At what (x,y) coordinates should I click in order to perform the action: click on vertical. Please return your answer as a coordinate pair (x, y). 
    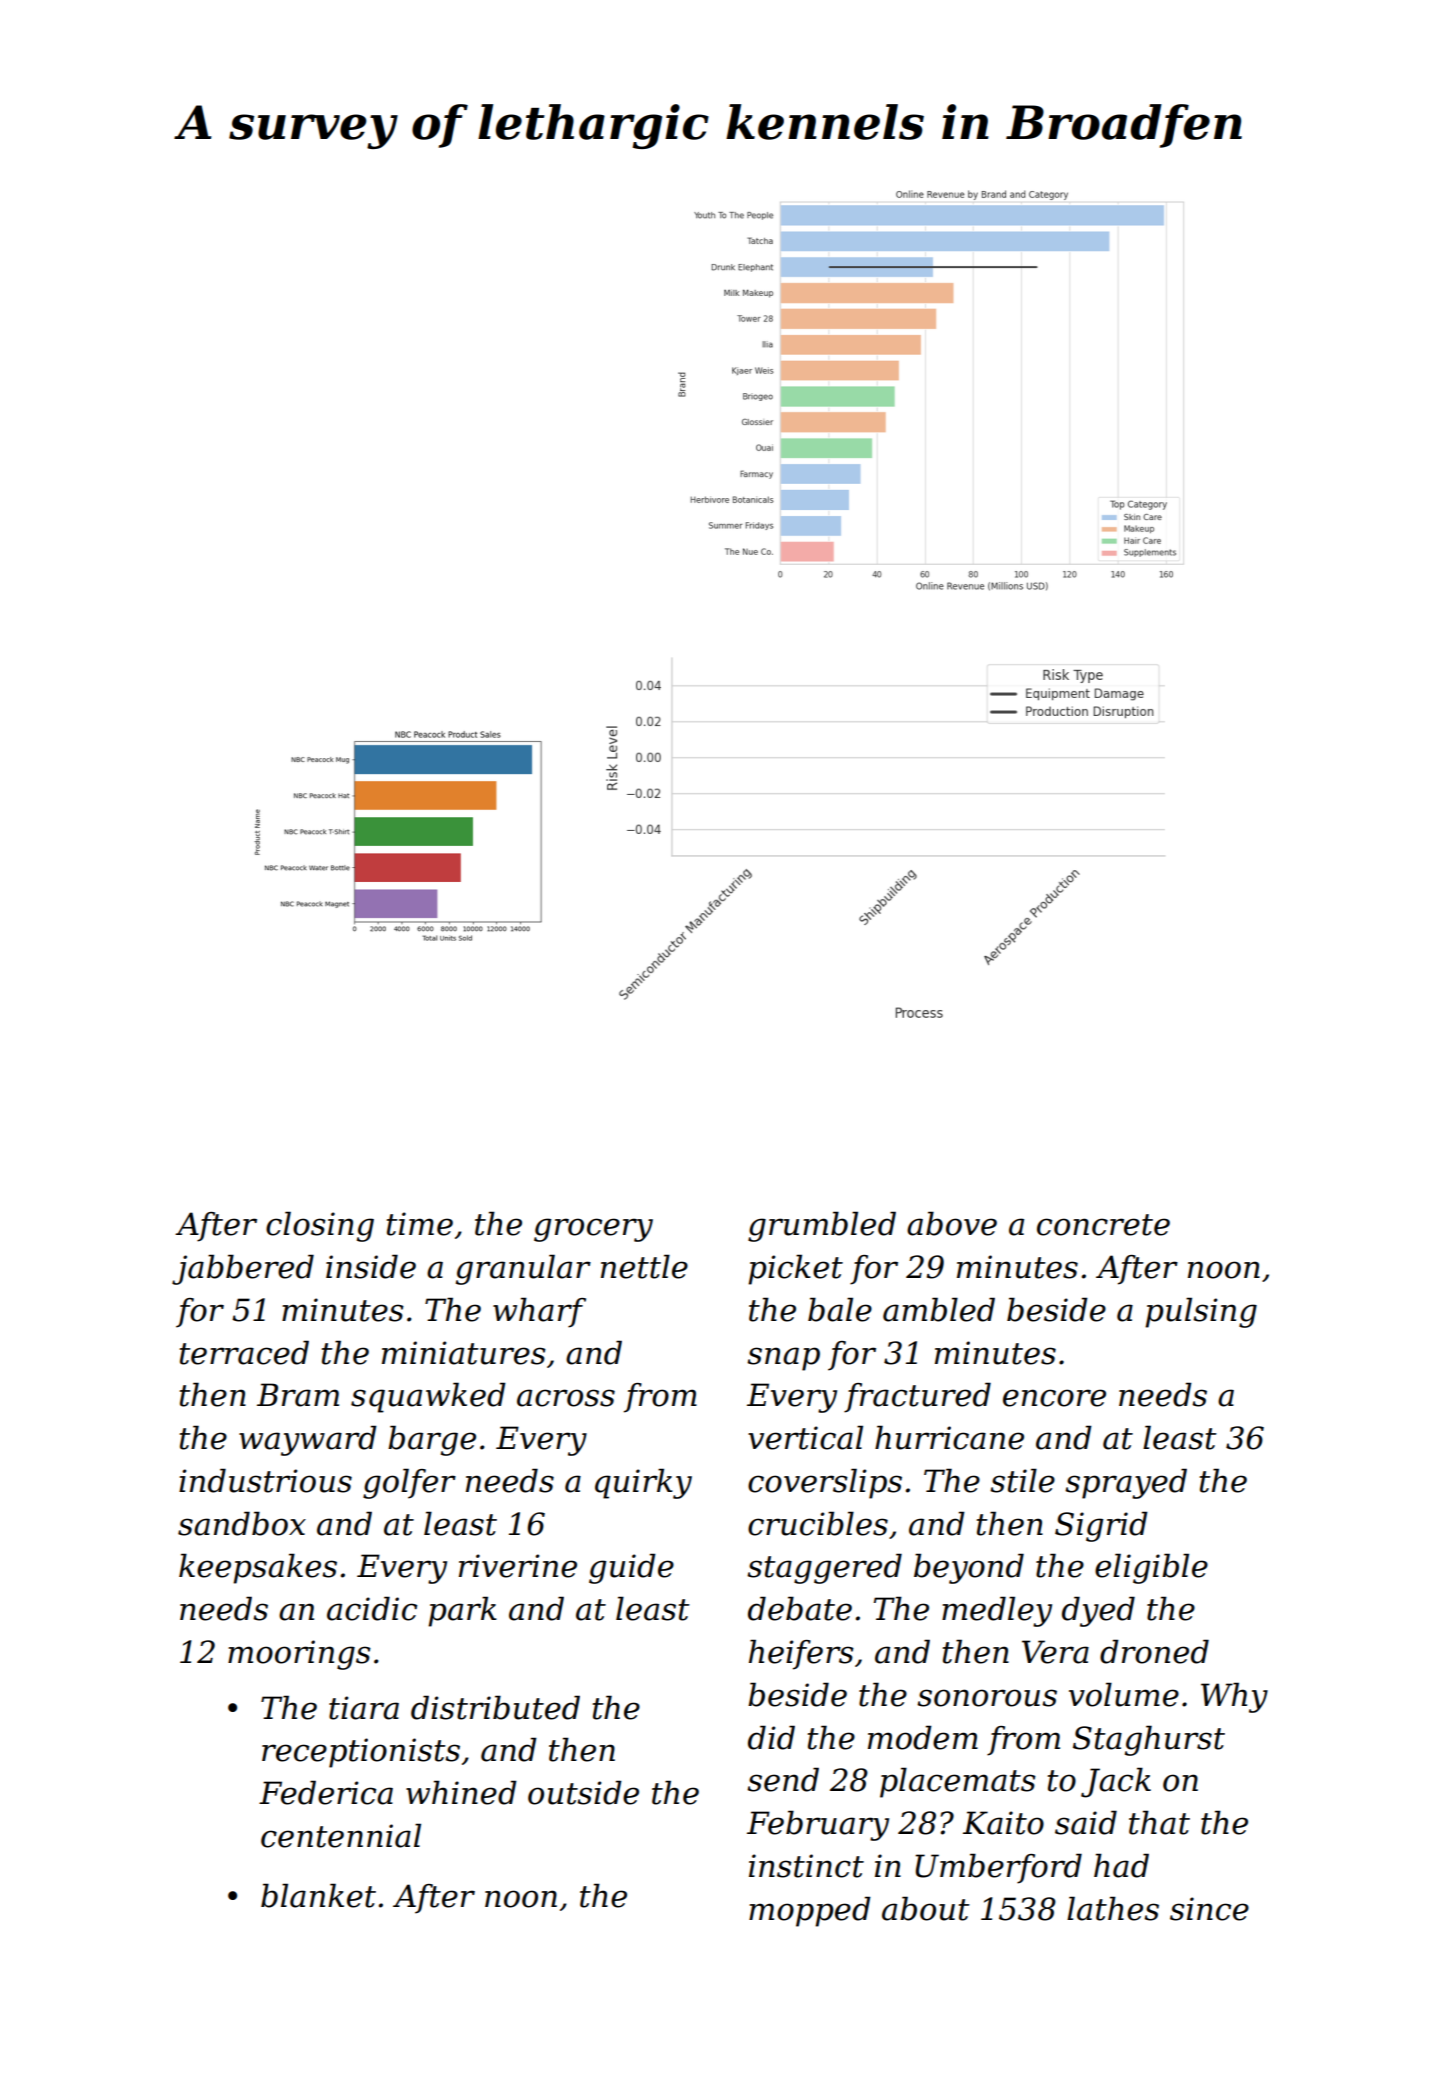
    Looking at the image, I should click on (805, 1437).
